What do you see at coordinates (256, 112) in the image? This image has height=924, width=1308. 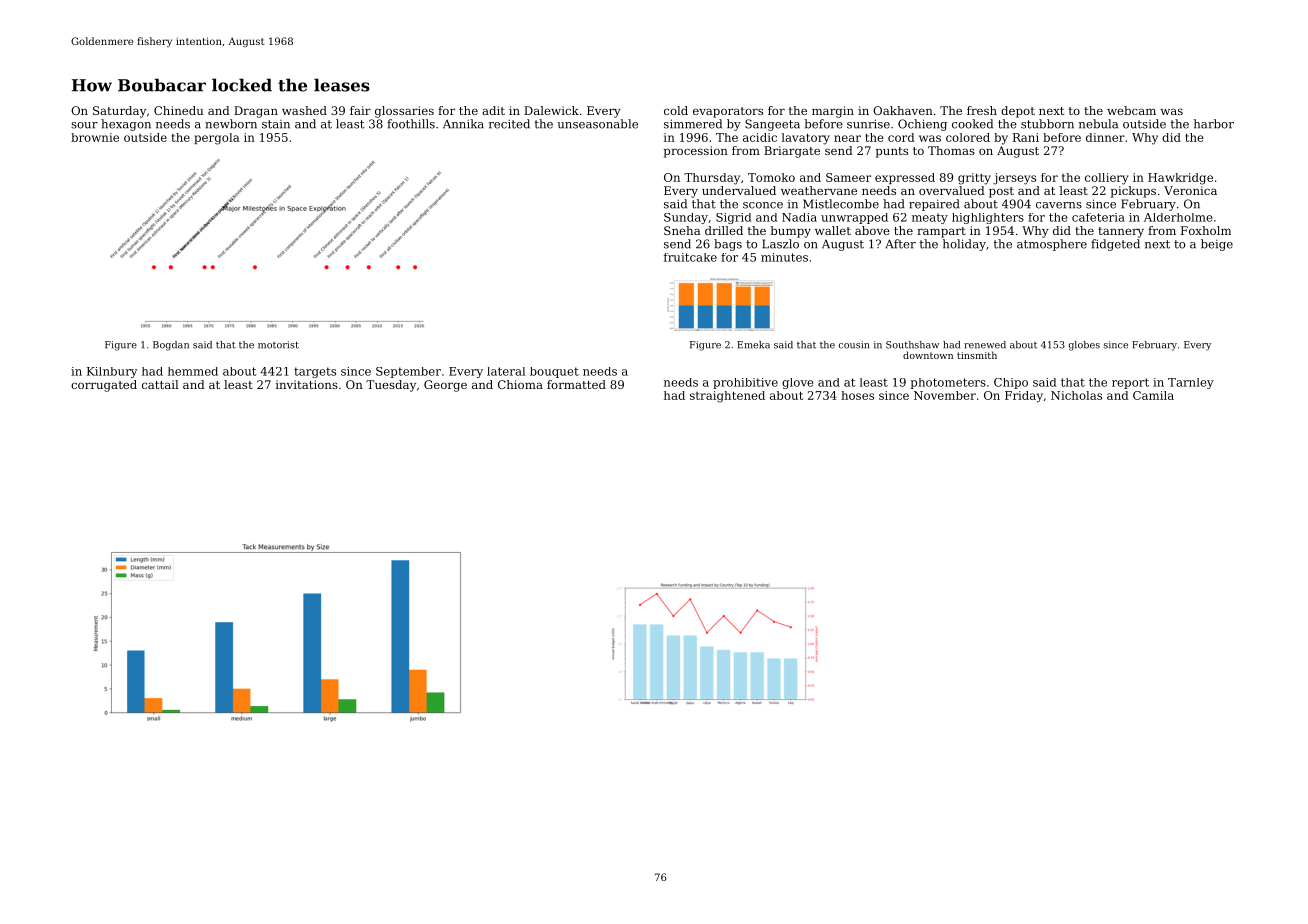 I see `Dragan` at bounding box center [256, 112].
